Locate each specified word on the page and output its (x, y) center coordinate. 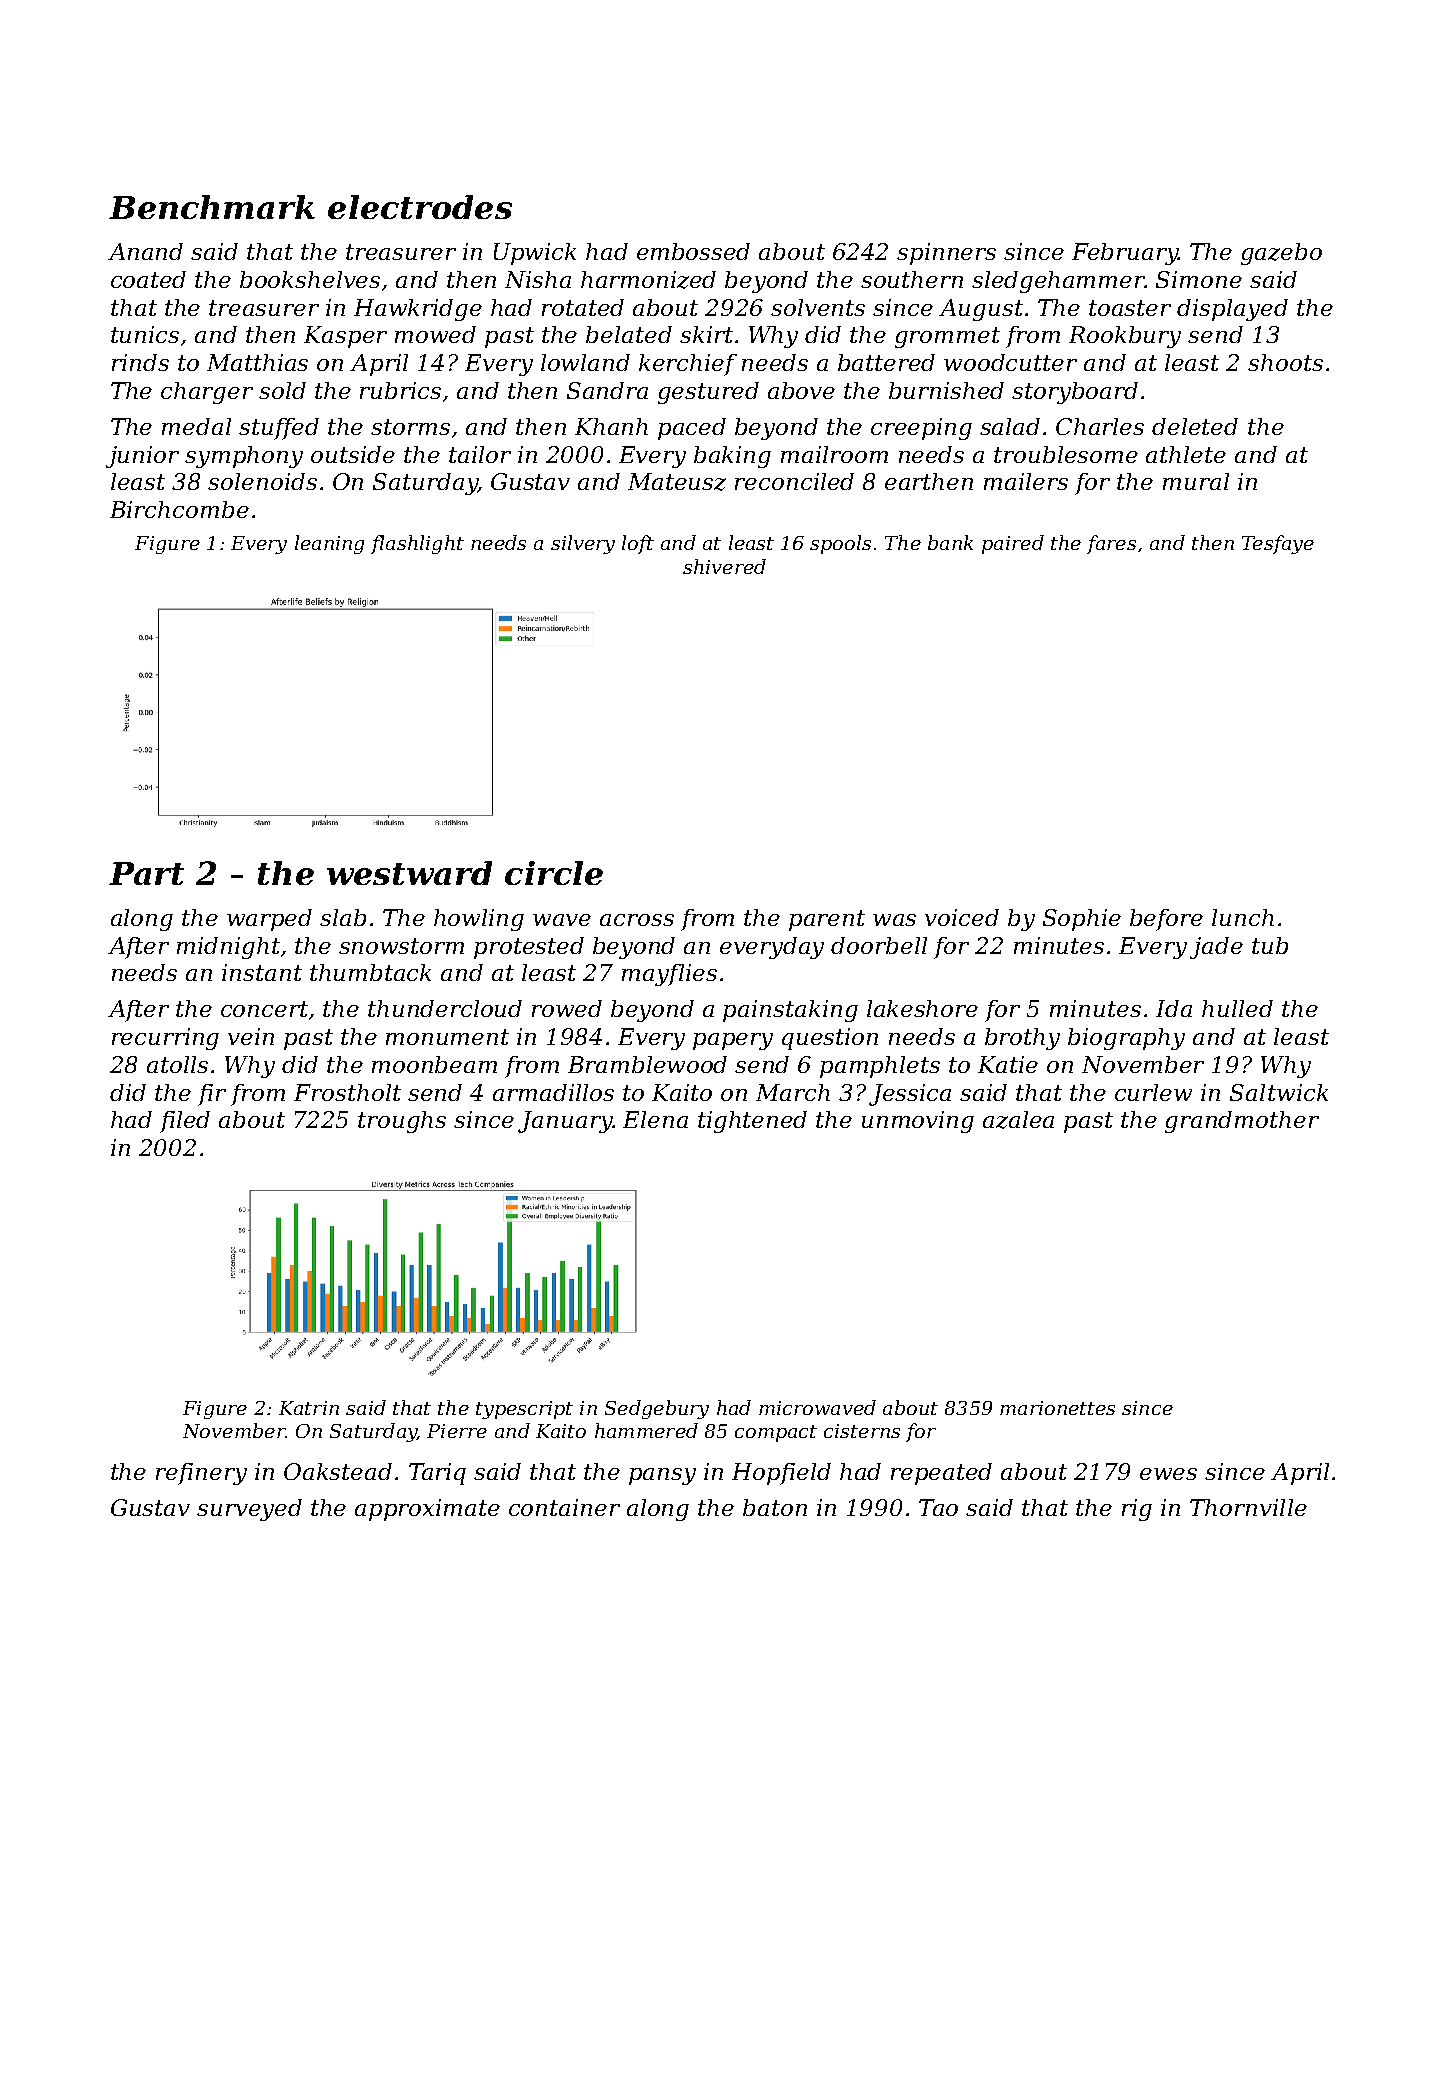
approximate (427, 1510)
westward (409, 873)
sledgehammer (1058, 282)
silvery (583, 544)
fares (1111, 544)
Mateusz (677, 482)
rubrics (400, 390)
